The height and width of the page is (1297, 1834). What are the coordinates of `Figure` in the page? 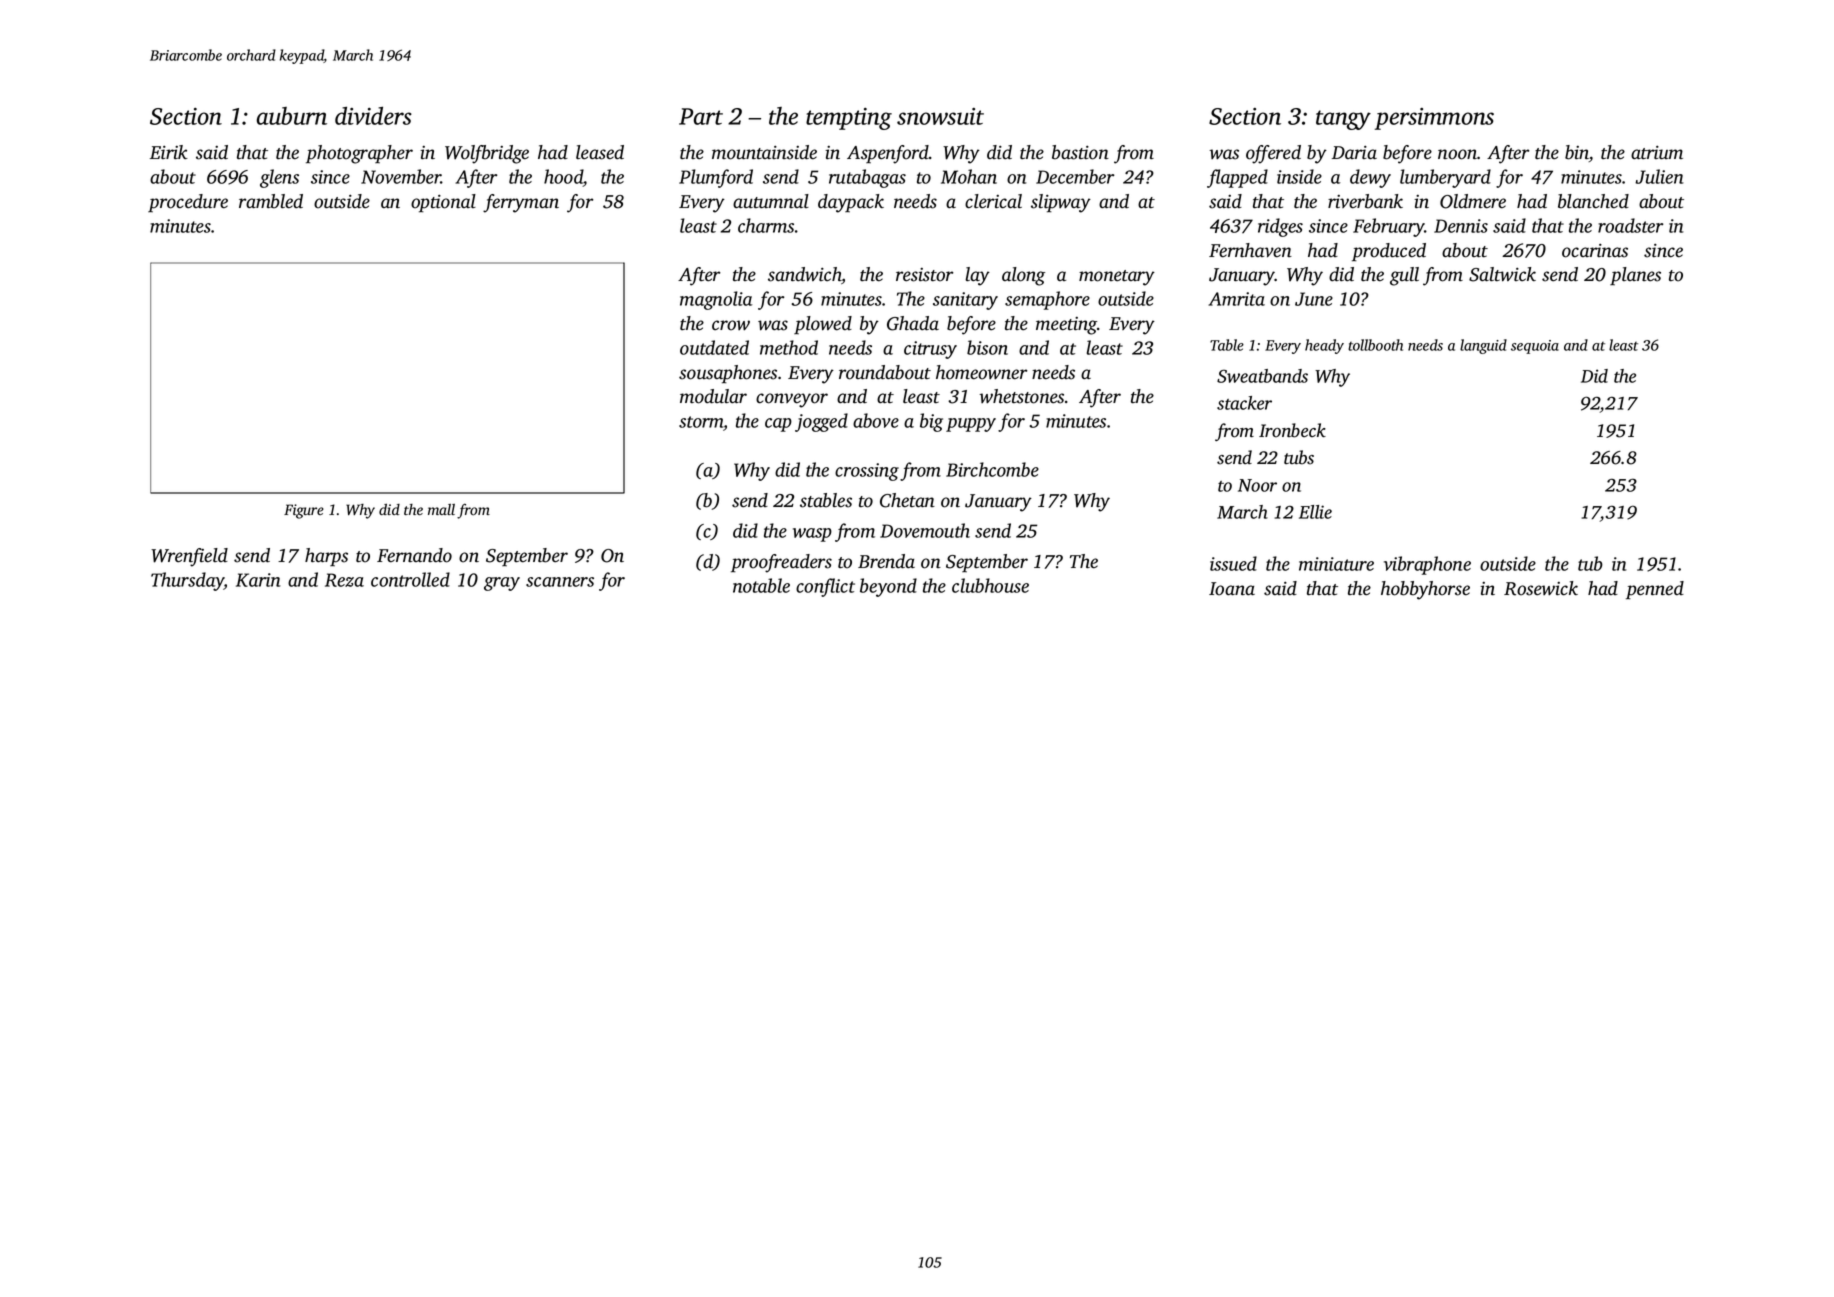 It's located at (304, 511).
